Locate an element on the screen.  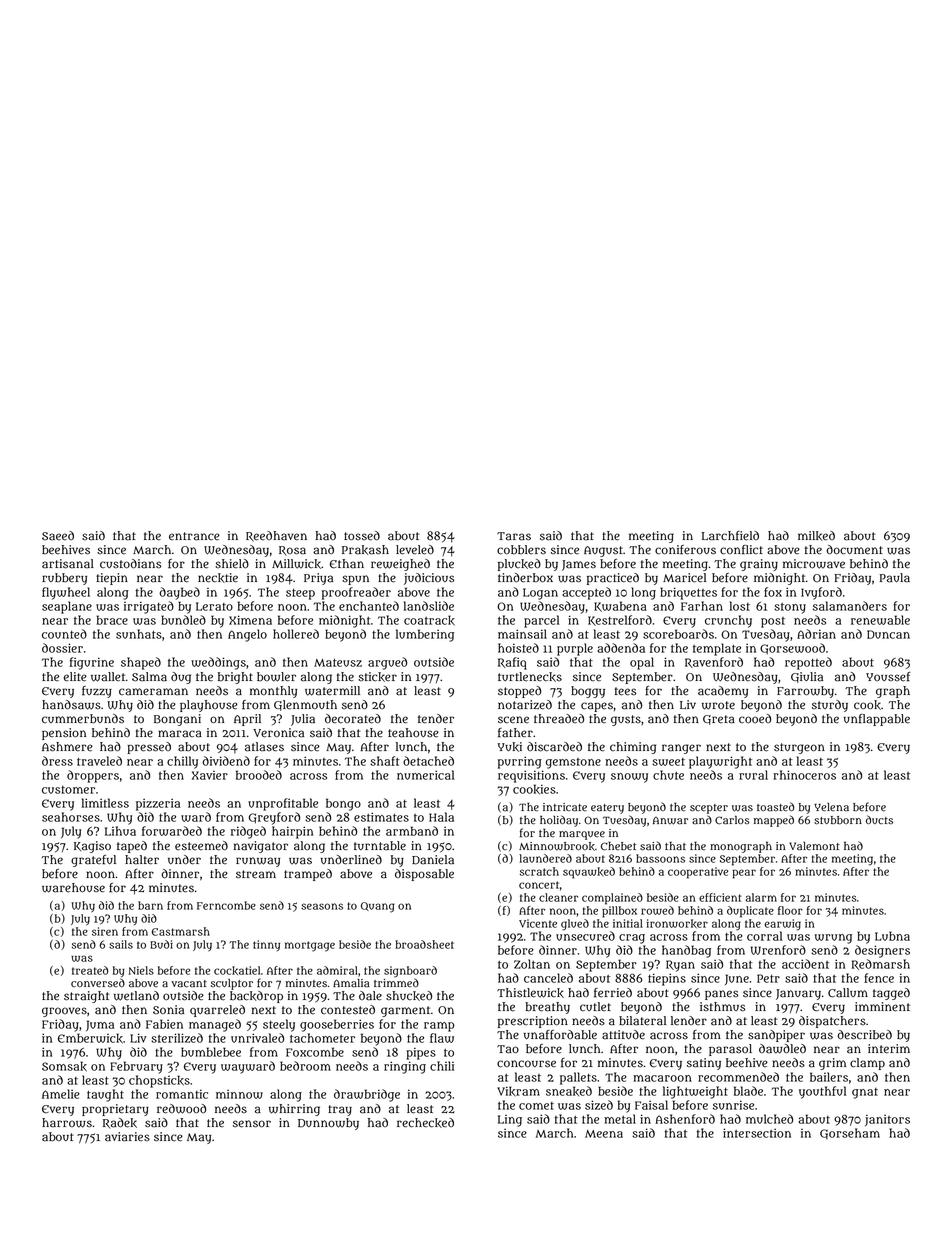
droppers is located at coordinates (93, 776).
